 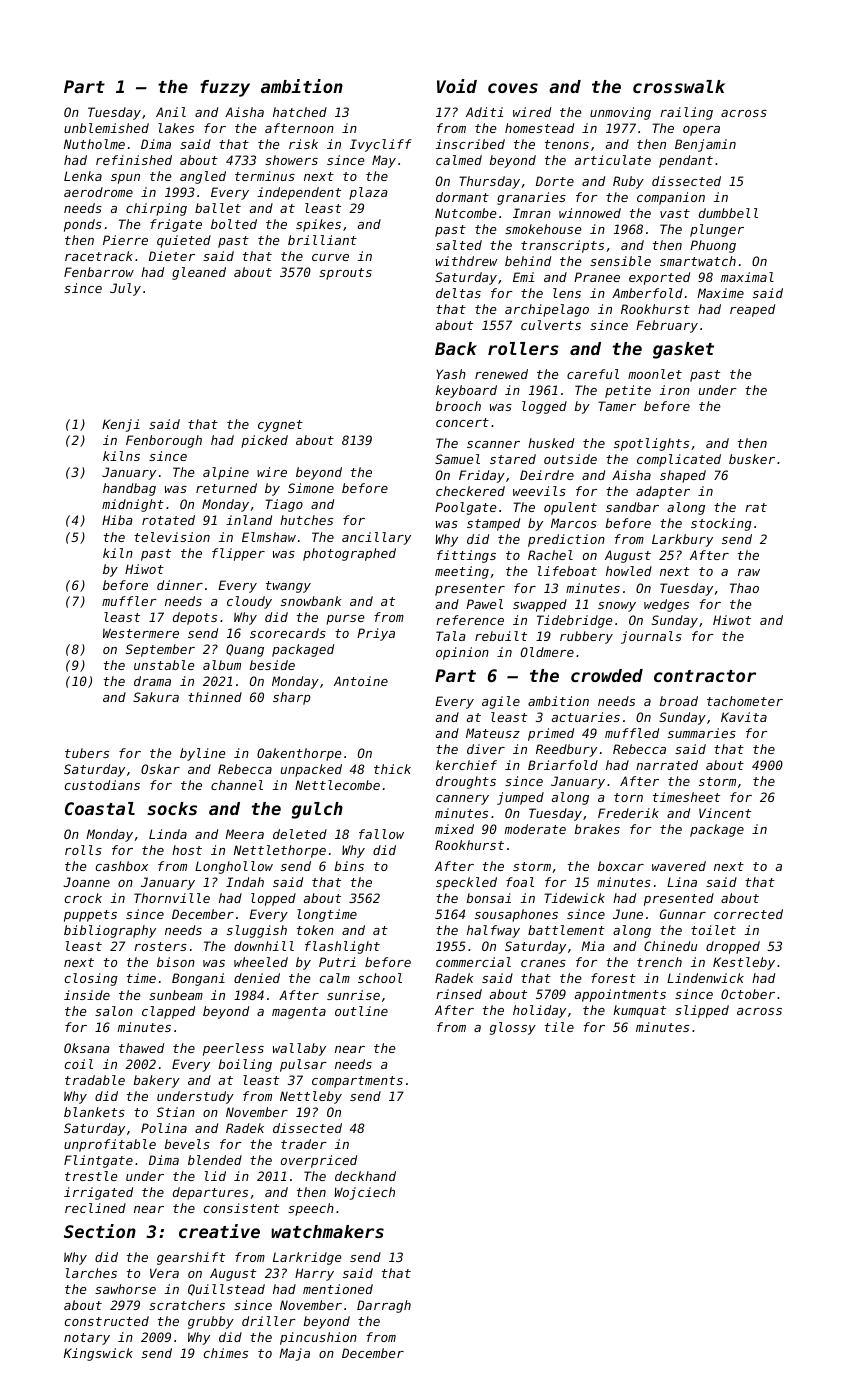 I want to click on tachometer, so click(x=745, y=701).
